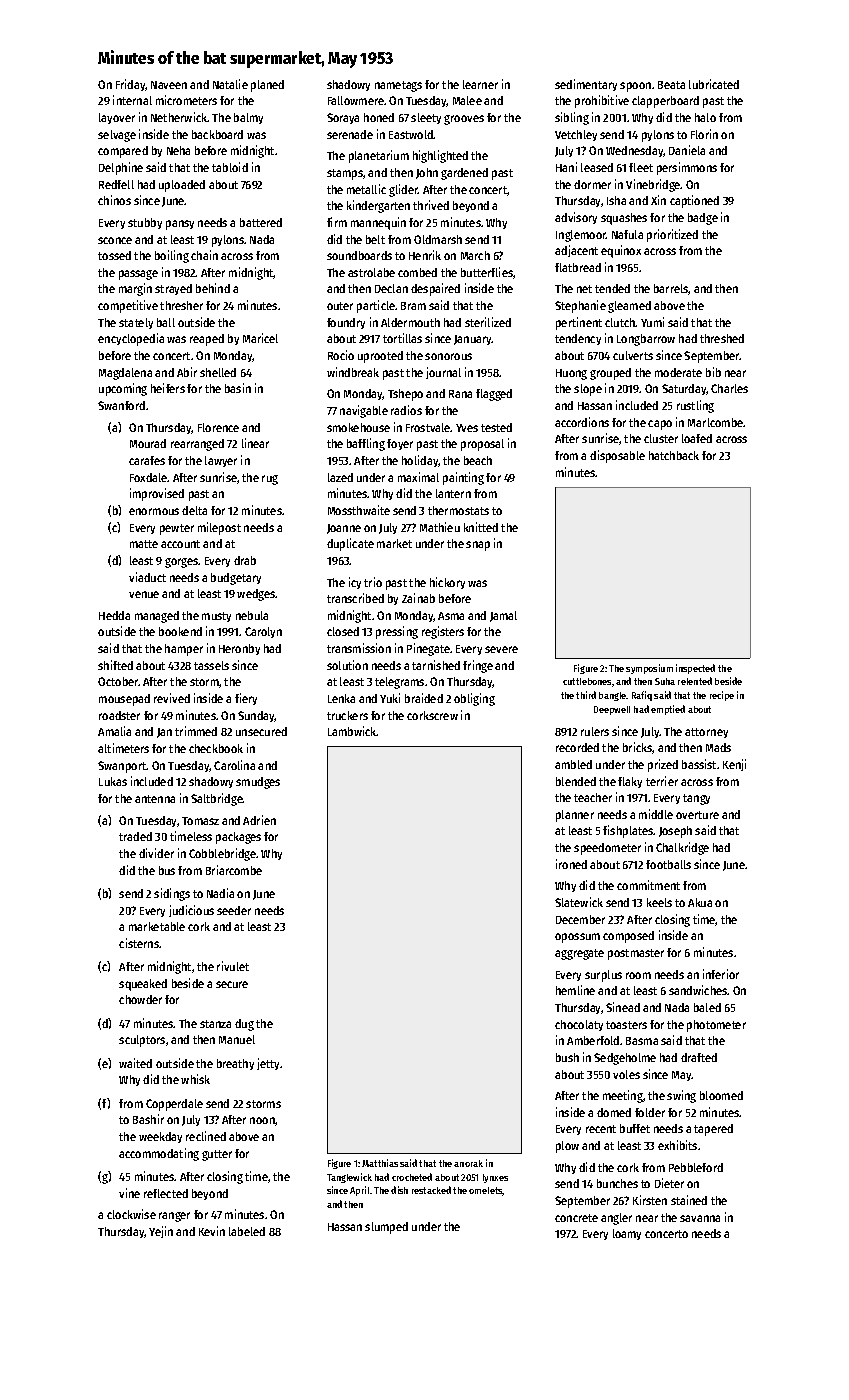  Describe the element at coordinates (496, 427) in the page. I see `tested` at that location.
